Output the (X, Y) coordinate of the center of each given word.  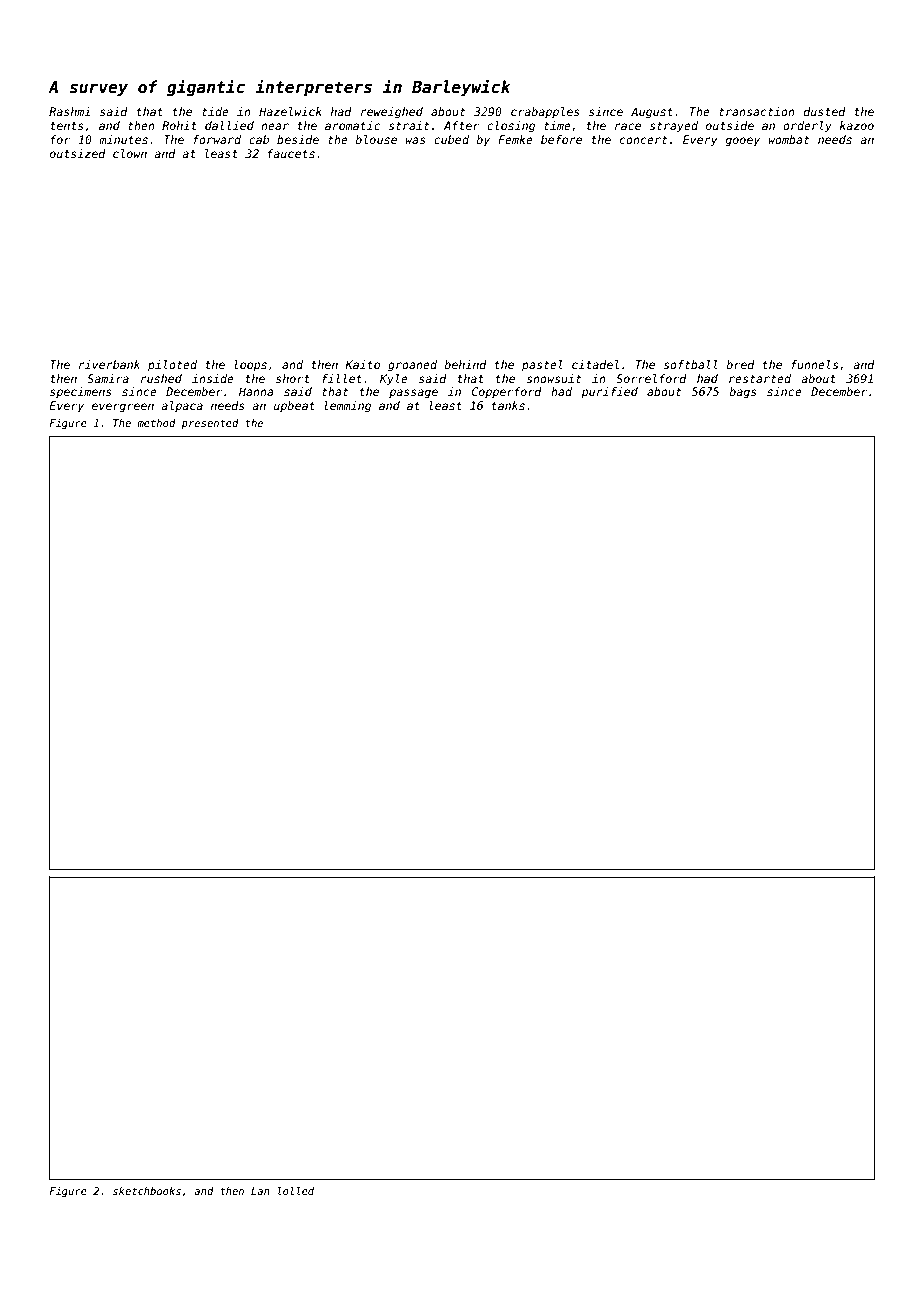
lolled (296, 1191)
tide (215, 111)
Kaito (362, 364)
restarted (760, 378)
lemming (347, 407)
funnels (814, 364)
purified (609, 393)
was (415, 140)
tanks (508, 405)
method (156, 423)
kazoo (857, 125)
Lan (260, 1191)
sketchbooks (147, 1191)
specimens (81, 393)
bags (743, 393)
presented (210, 424)
